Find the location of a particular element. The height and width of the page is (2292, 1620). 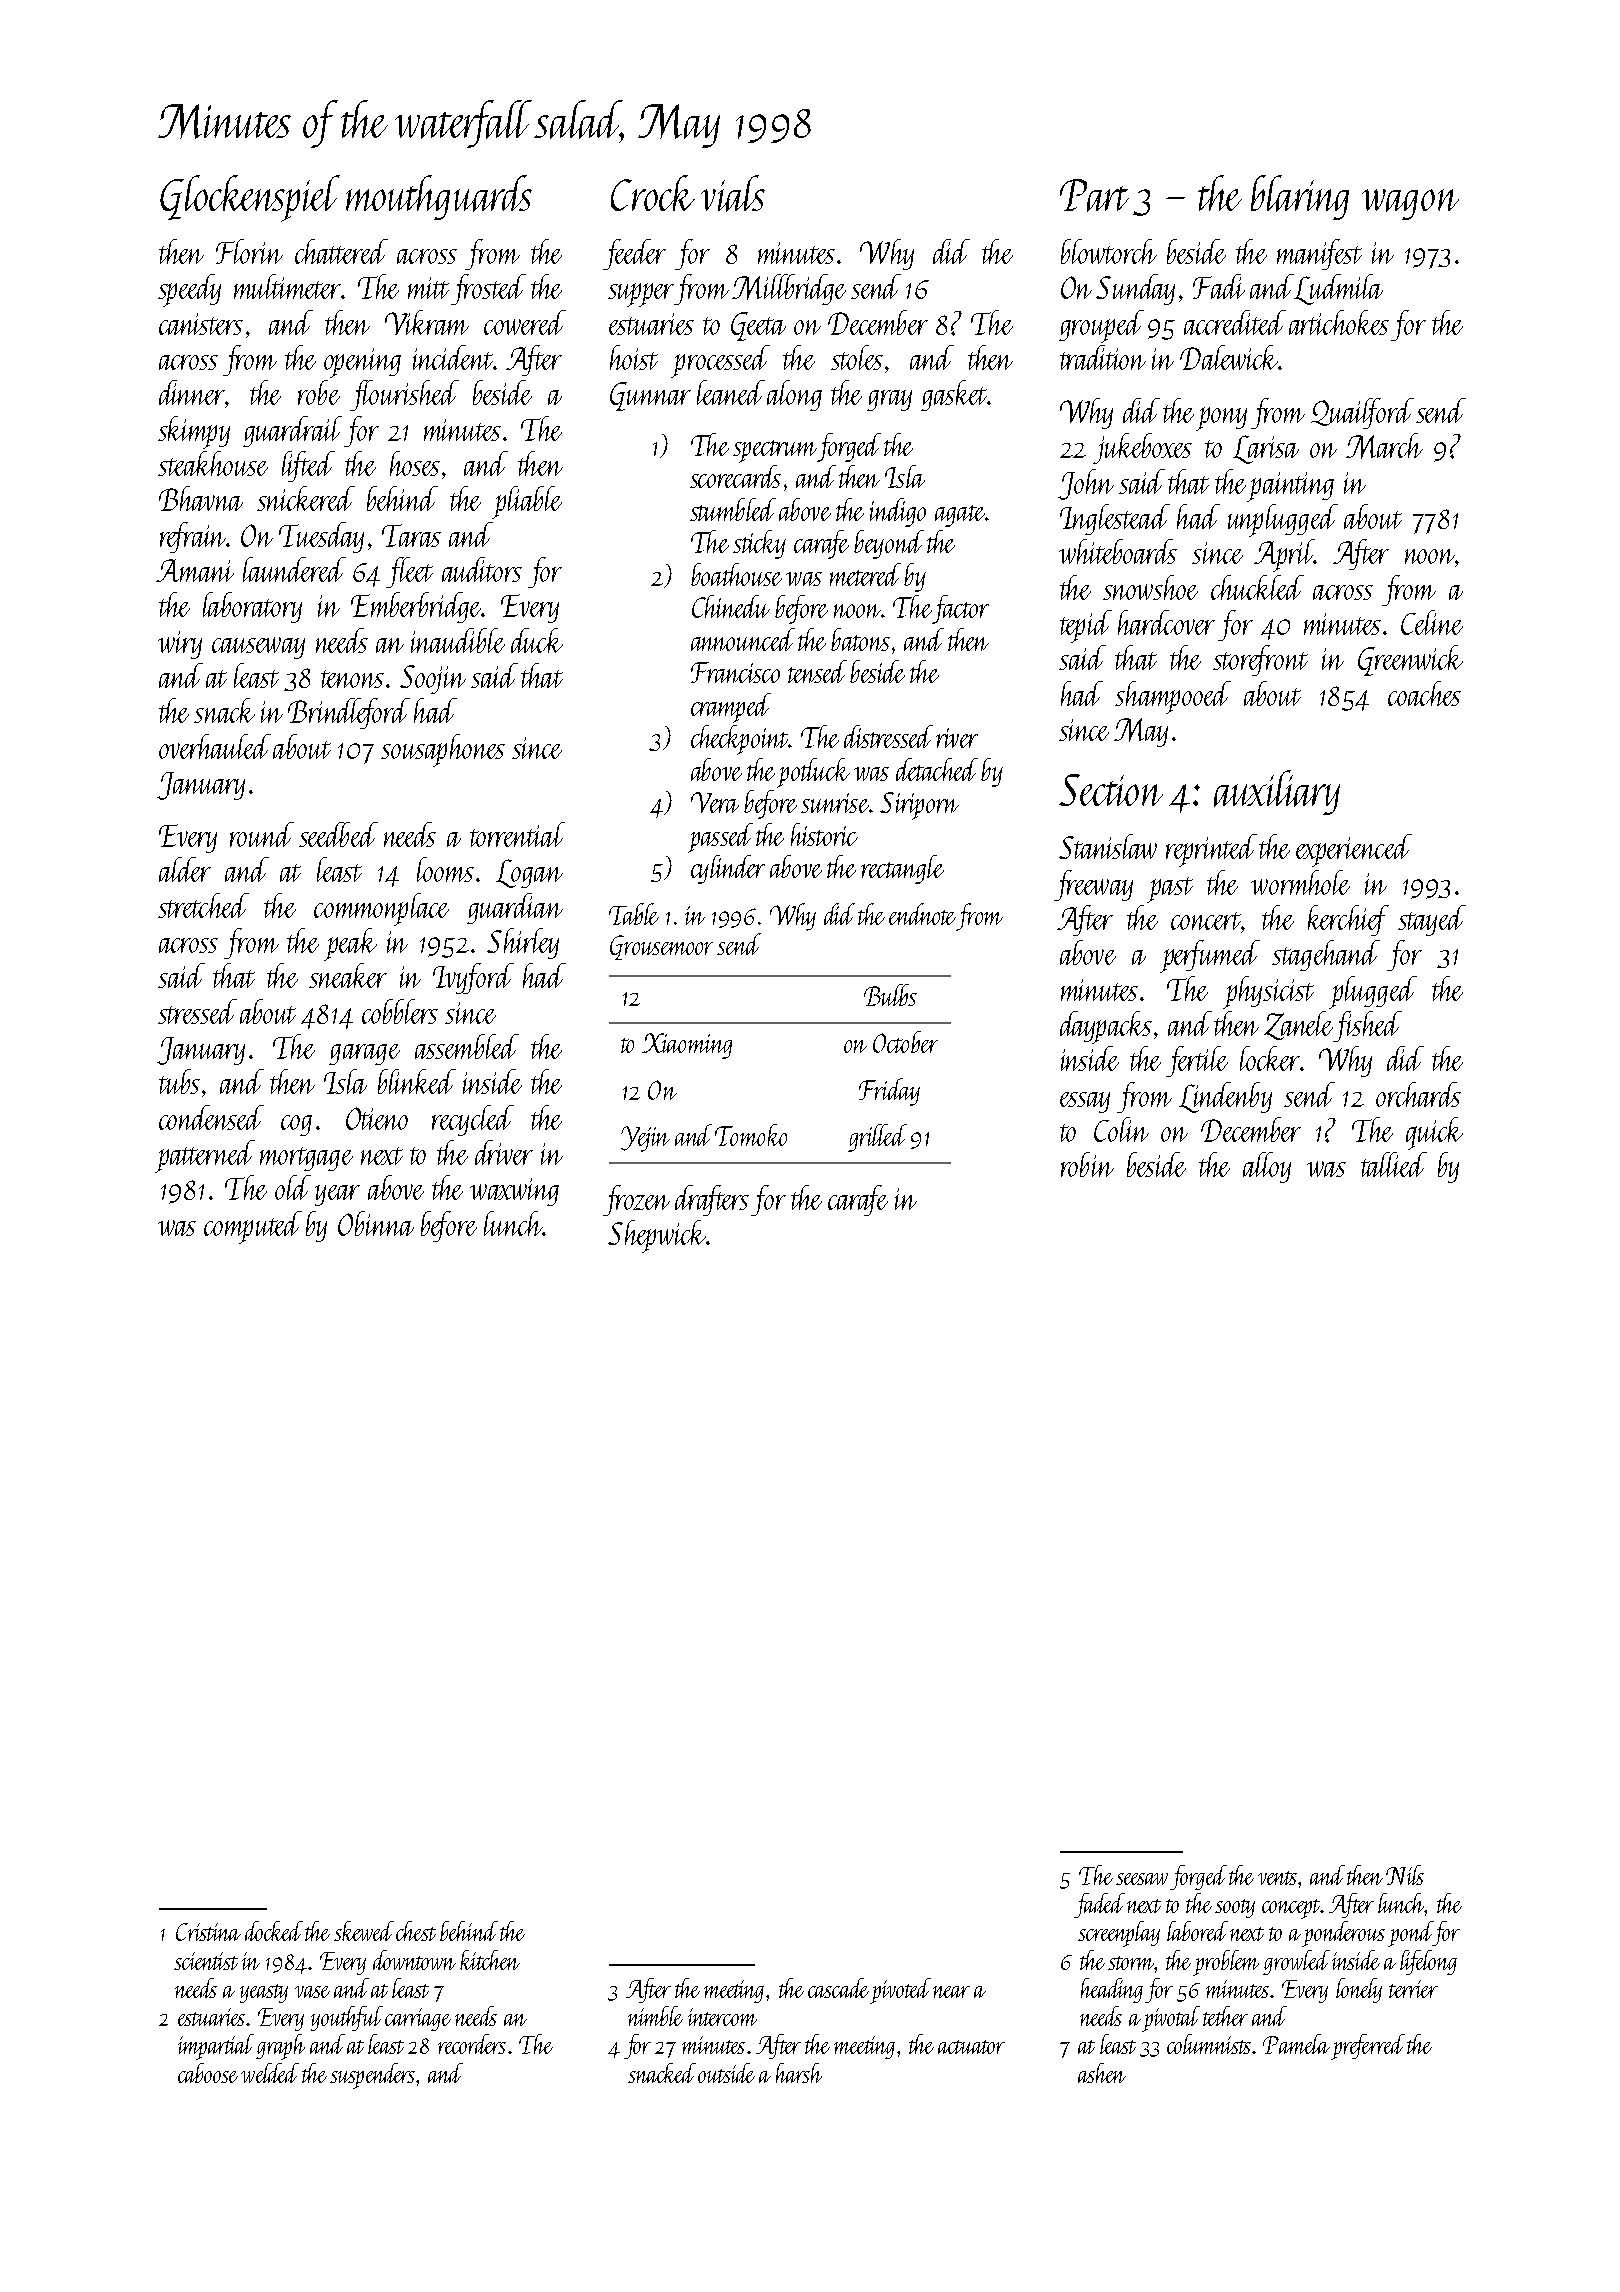

commonplace is located at coordinates (381, 909).
